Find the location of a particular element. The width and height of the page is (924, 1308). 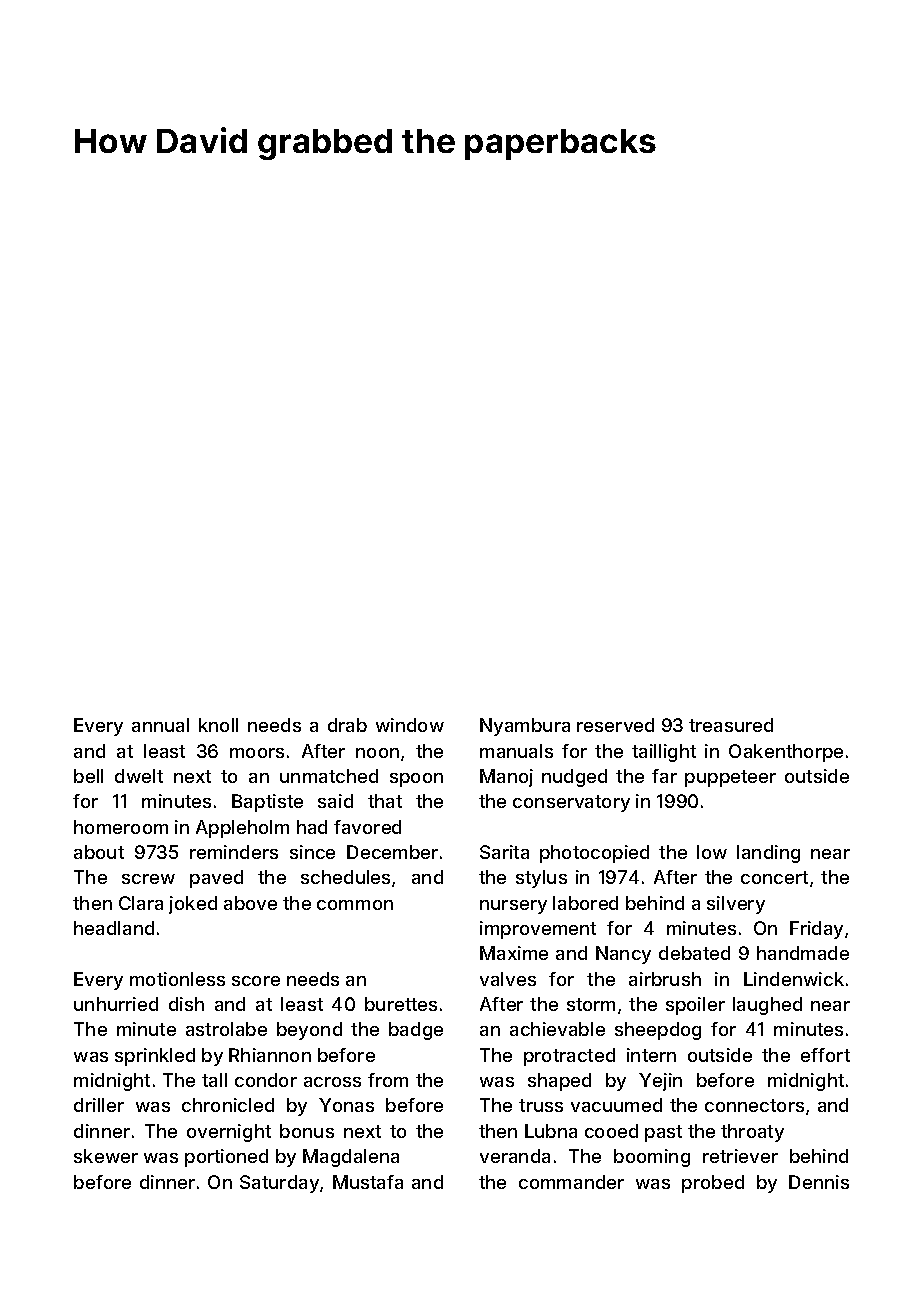

Saturday is located at coordinates (279, 1184).
